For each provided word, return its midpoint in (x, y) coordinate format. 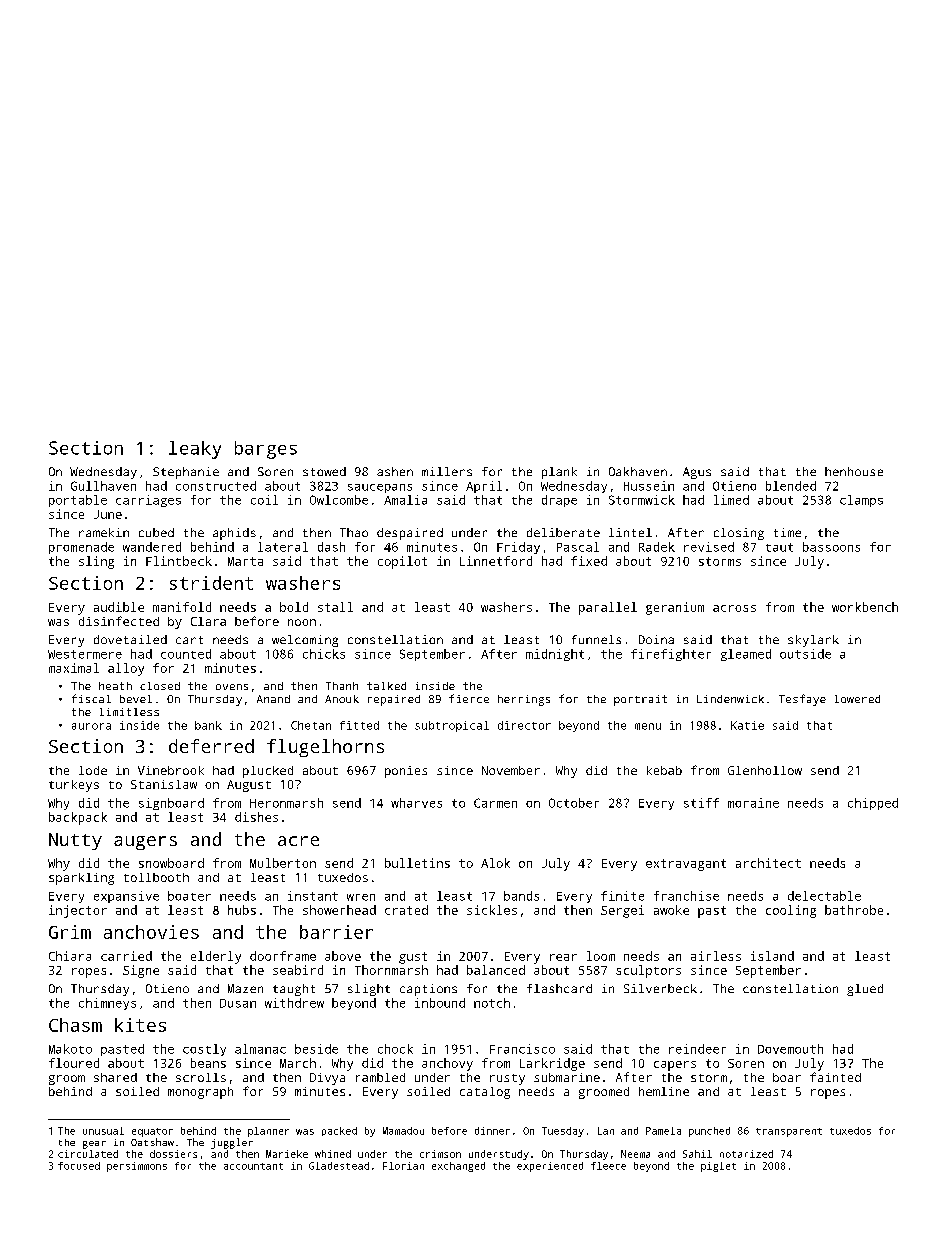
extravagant (686, 865)
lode (93, 770)
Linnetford (496, 561)
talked (386, 686)
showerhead (339, 910)
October (574, 803)
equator (152, 1132)
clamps (861, 501)
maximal (74, 668)
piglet (718, 1167)
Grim (70, 932)
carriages (148, 501)
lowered (857, 699)
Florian (403, 1166)
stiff (701, 803)
